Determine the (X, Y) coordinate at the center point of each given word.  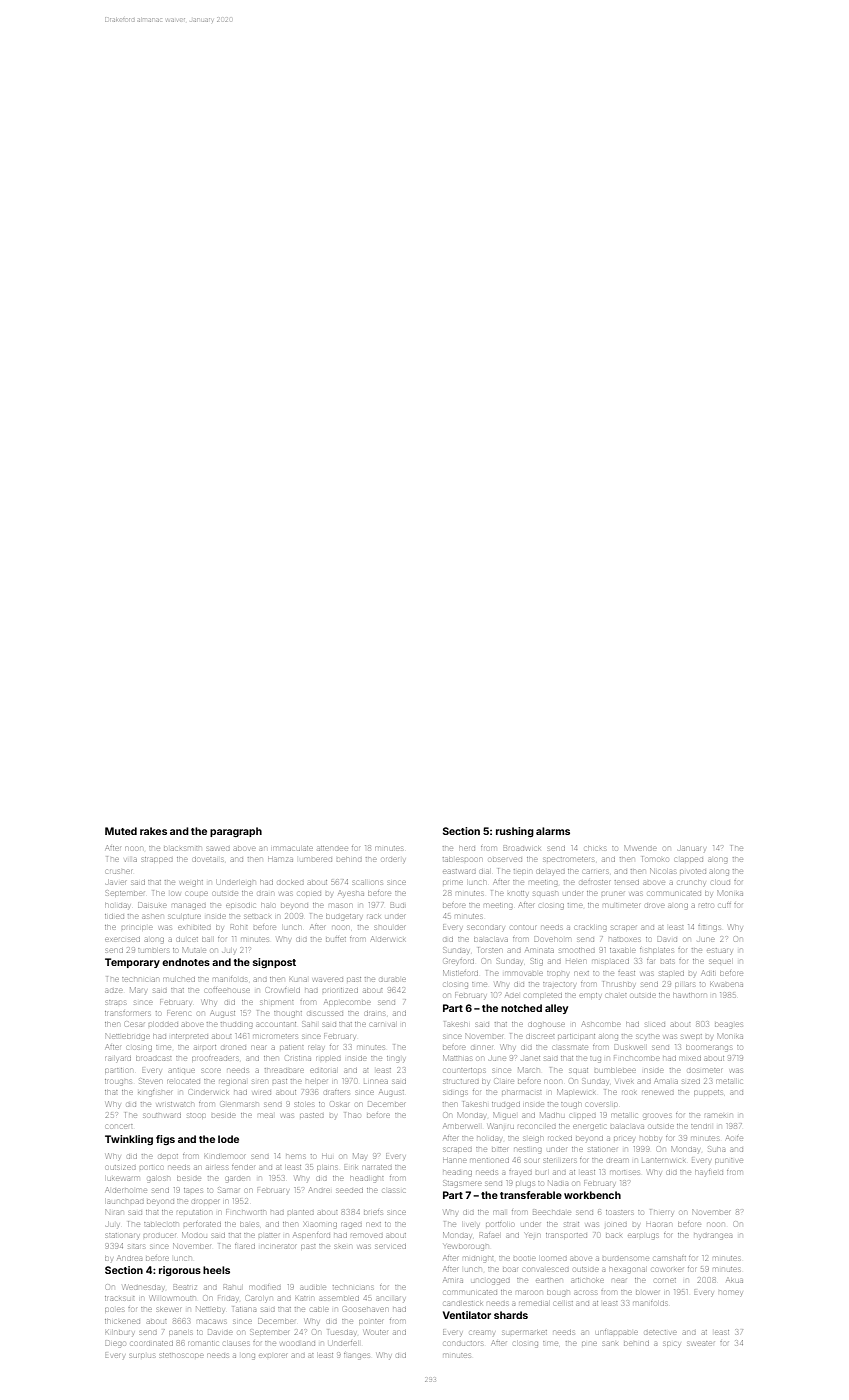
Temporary (132, 963)
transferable (531, 1195)
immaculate (293, 848)
